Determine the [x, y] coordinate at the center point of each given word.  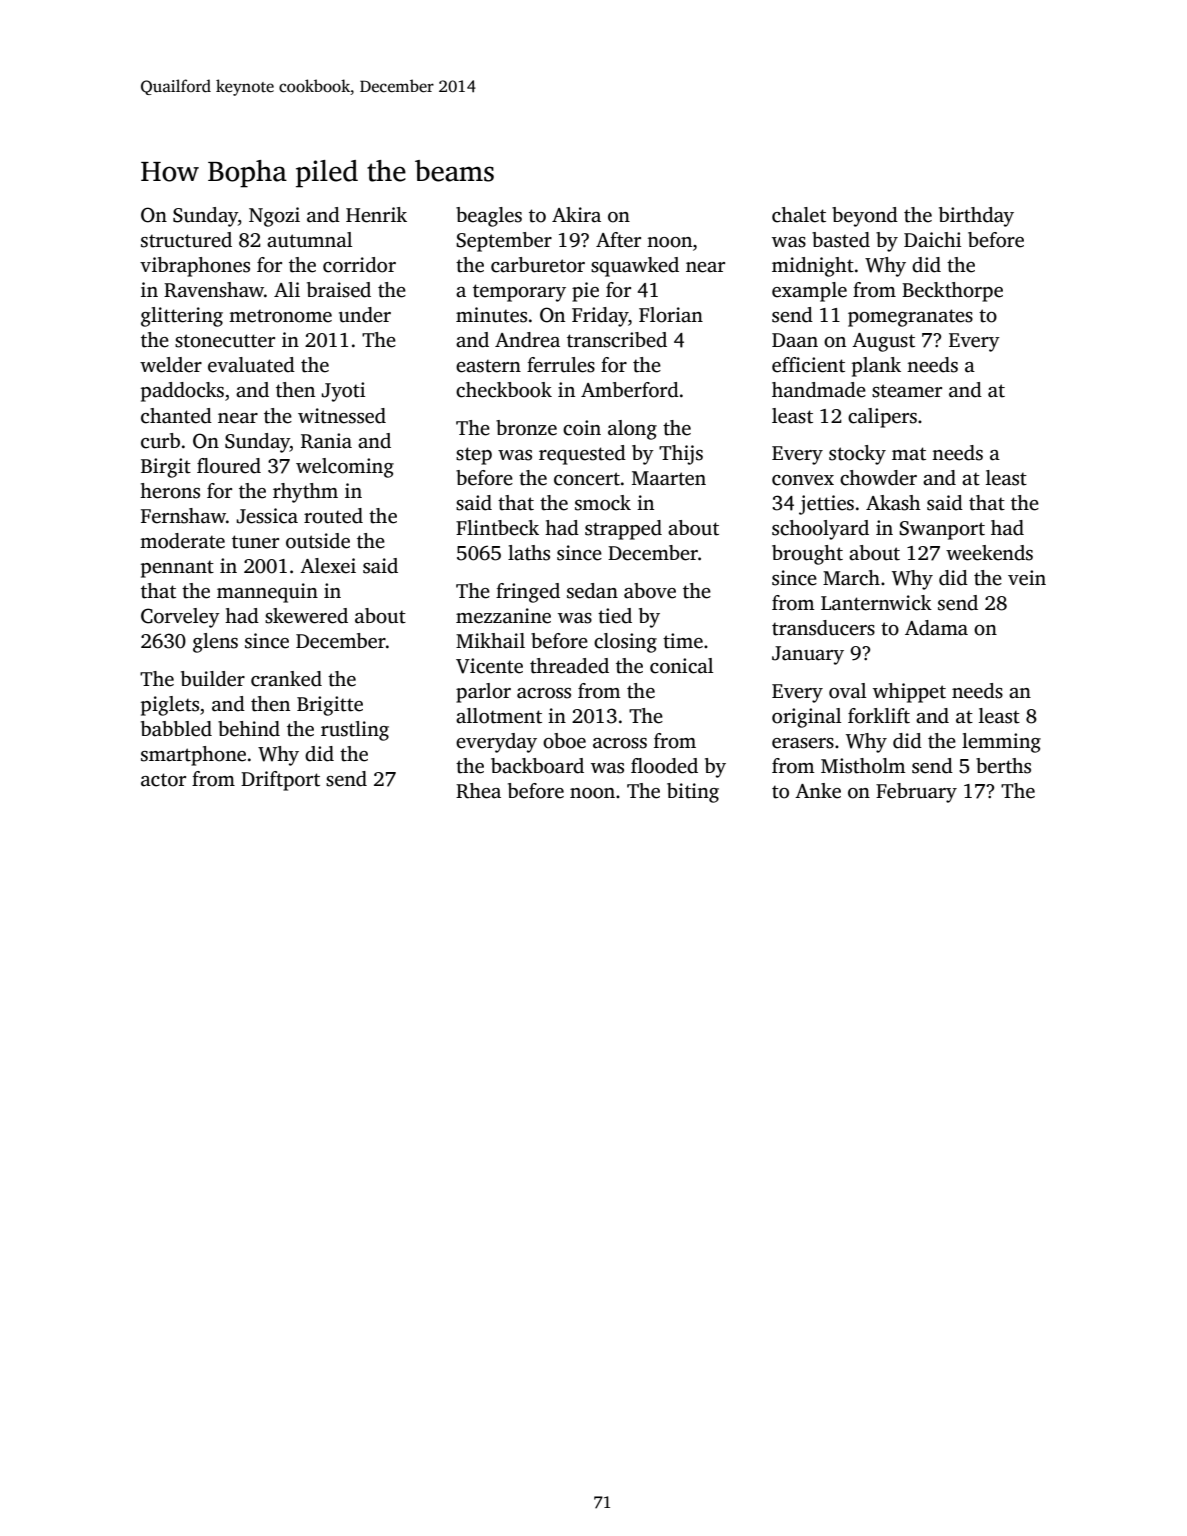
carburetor [538, 265]
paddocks [182, 392]
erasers [803, 743]
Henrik [376, 215]
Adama [936, 628]
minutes [491, 315]
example [809, 292]
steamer [907, 391]
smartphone [193, 756]
